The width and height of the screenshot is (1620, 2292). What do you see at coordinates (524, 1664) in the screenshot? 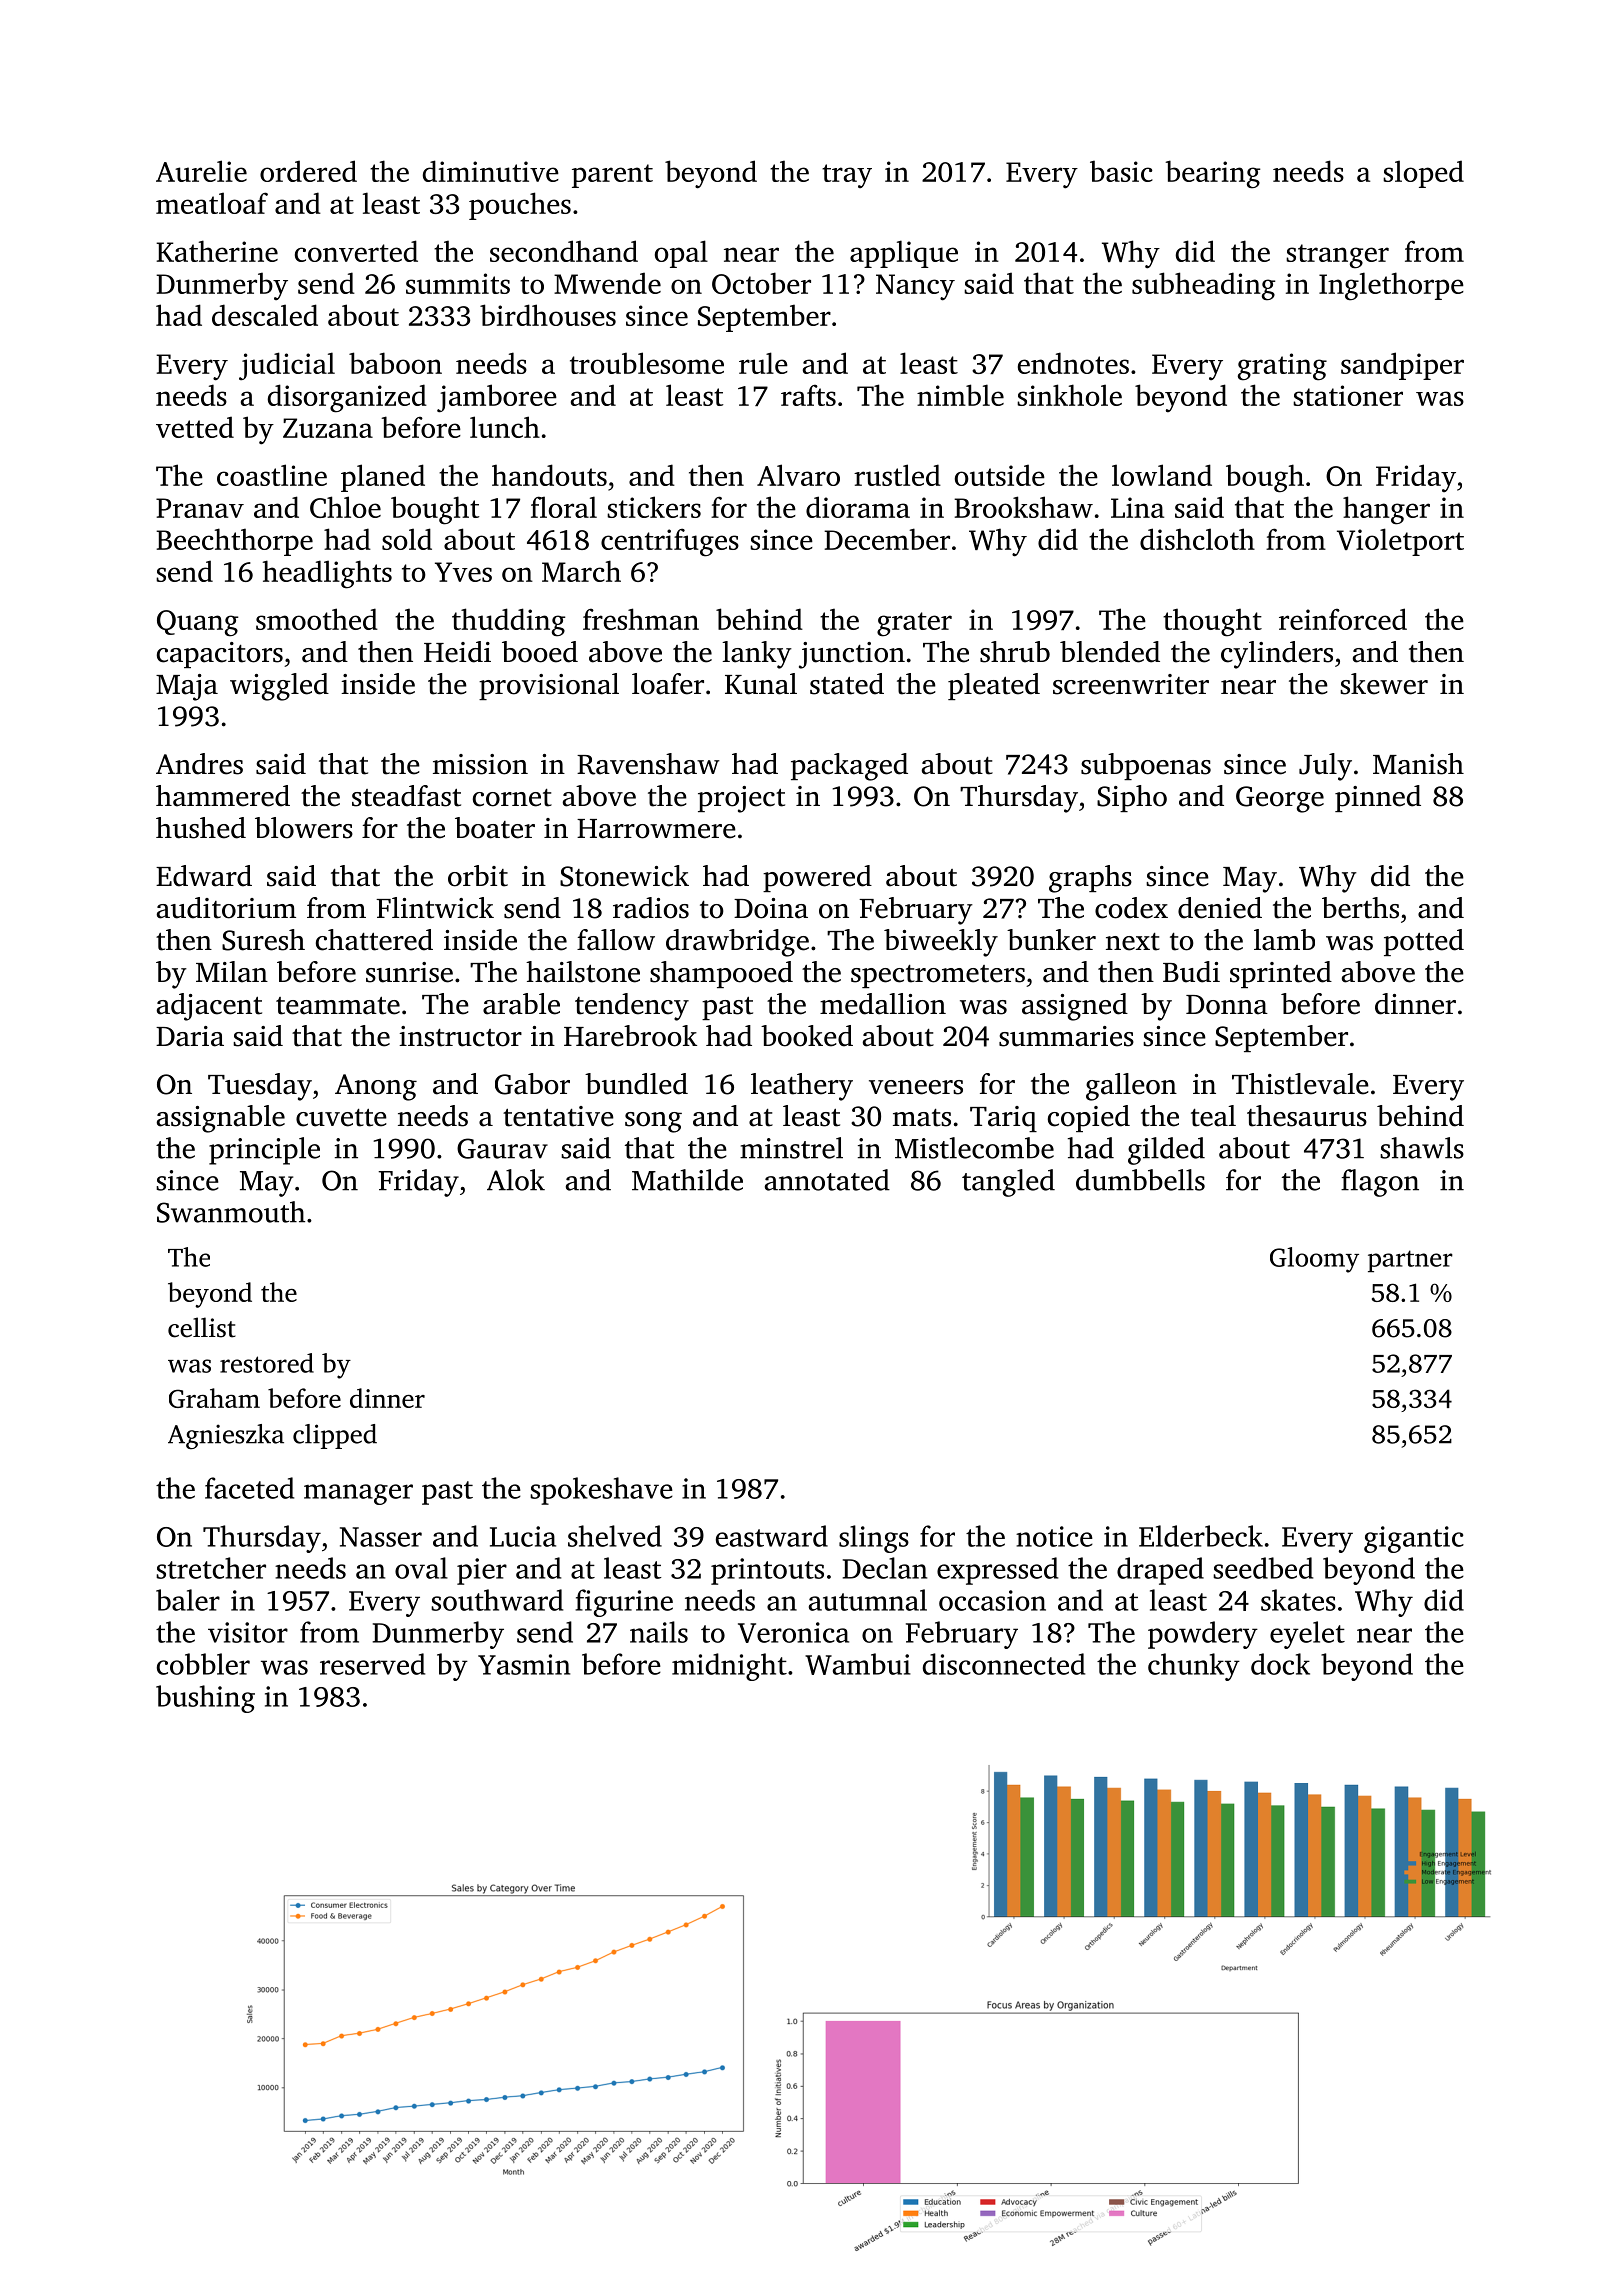
I see `Yasmin` at bounding box center [524, 1664].
